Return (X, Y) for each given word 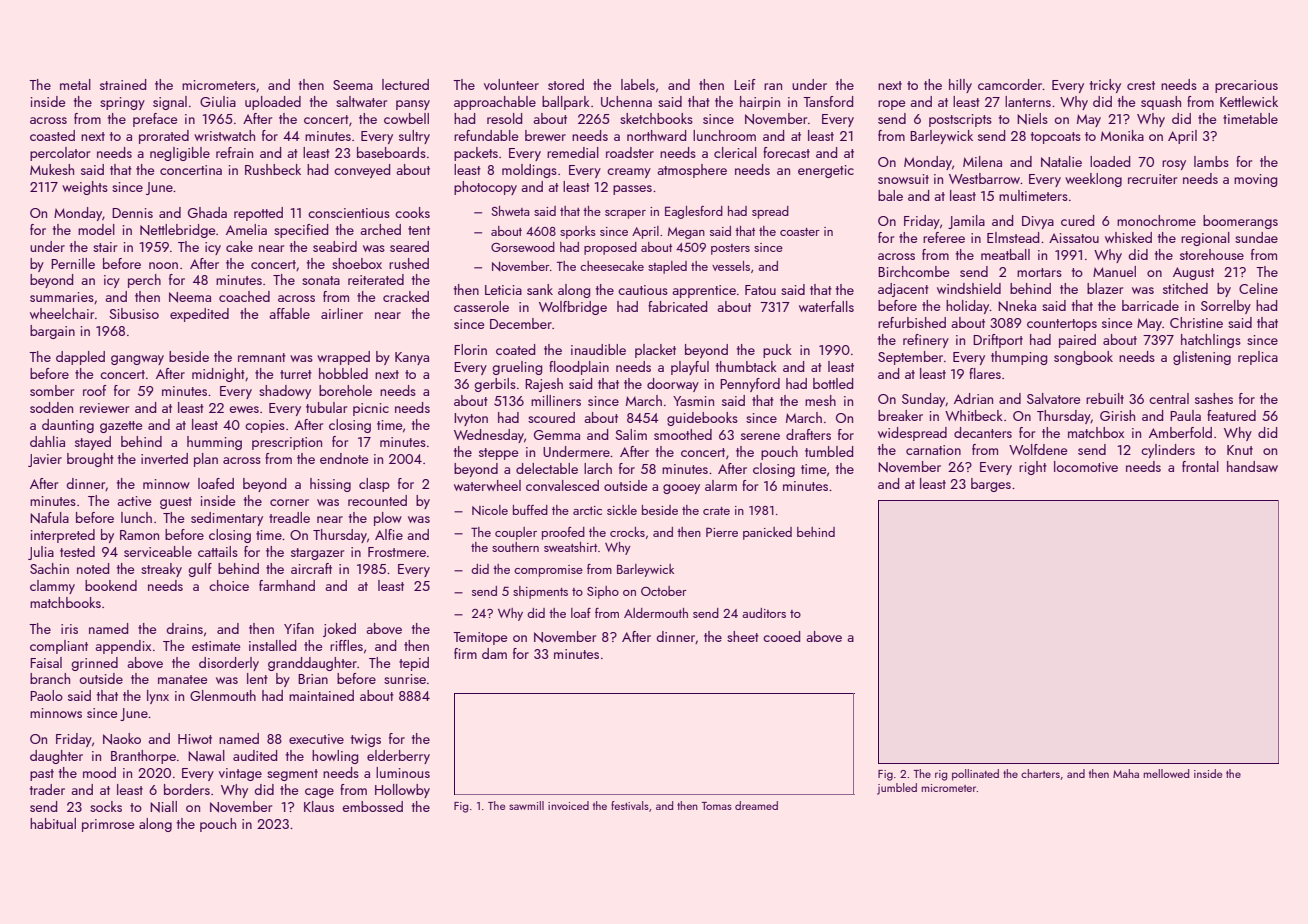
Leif (745, 84)
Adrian (973, 398)
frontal (1200, 466)
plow (388, 519)
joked (339, 630)
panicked (767, 533)
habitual (53, 823)
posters (730, 249)
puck (777, 351)
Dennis (132, 213)
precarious (1246, 86)
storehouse (1212, 254)
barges (991, 485)
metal (75, 84)
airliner (342, 313)
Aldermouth (656, 613)
